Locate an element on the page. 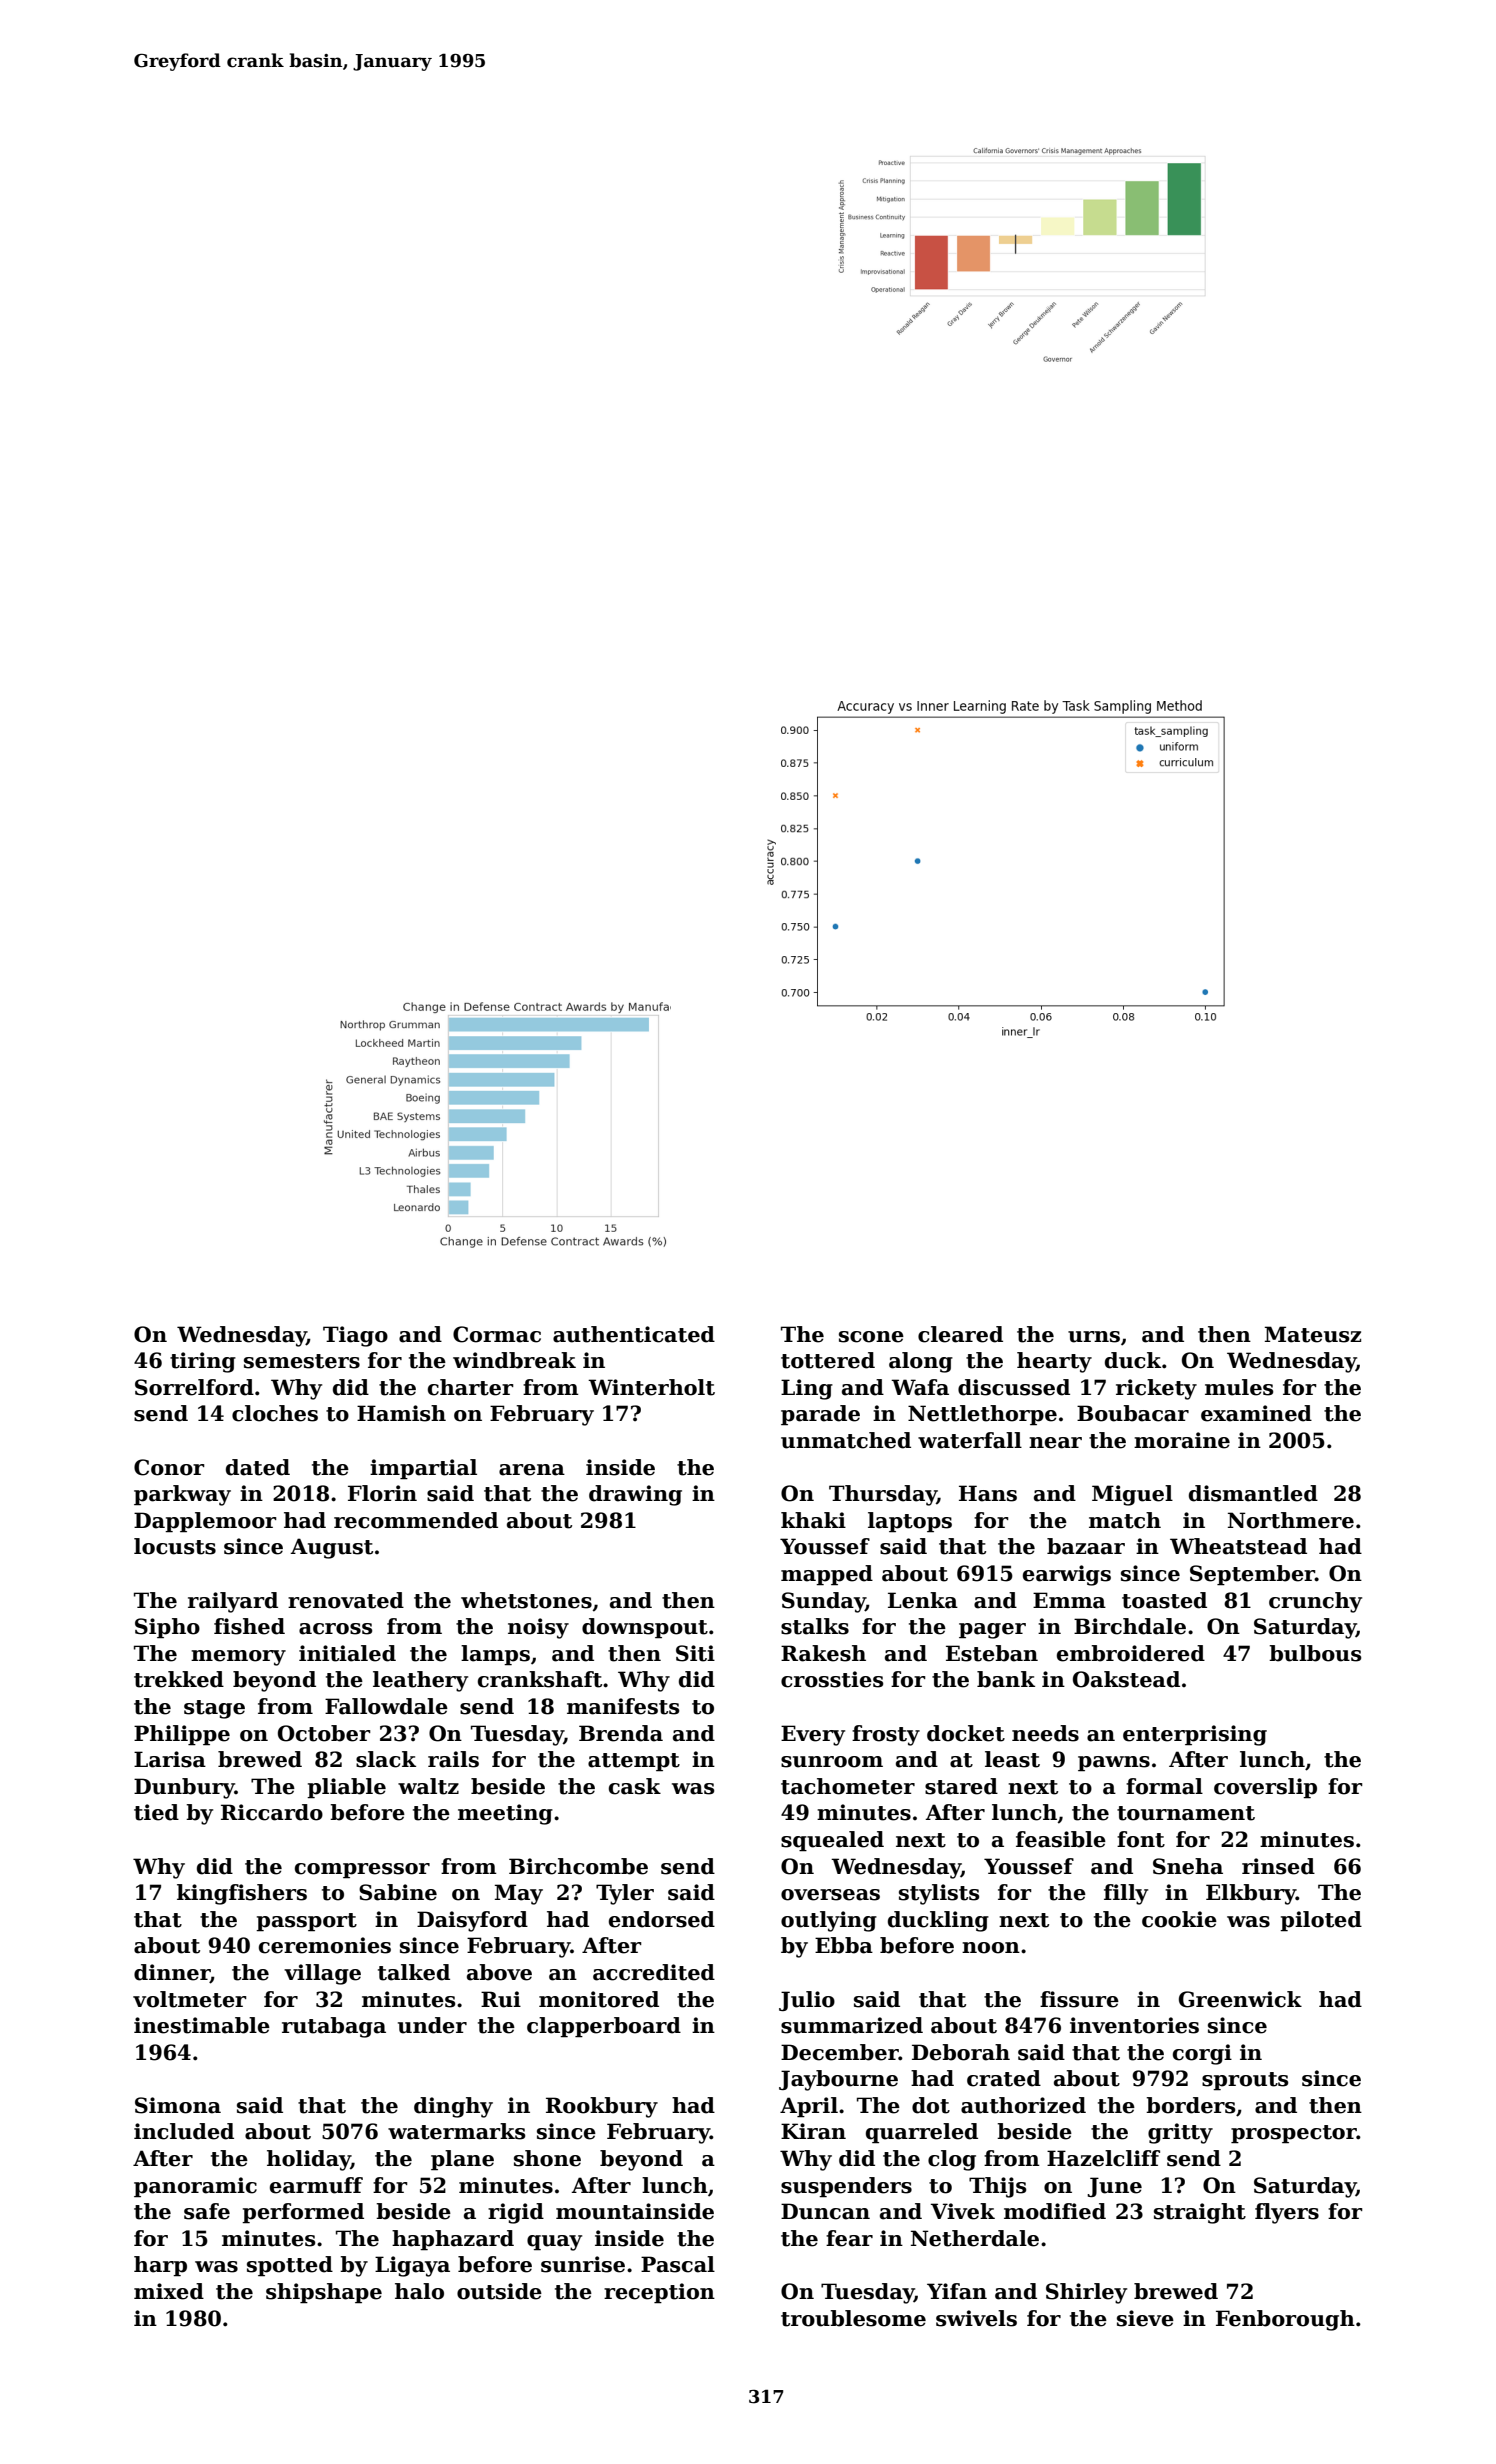  kingfishers is located at coordinates (242, 1894).
